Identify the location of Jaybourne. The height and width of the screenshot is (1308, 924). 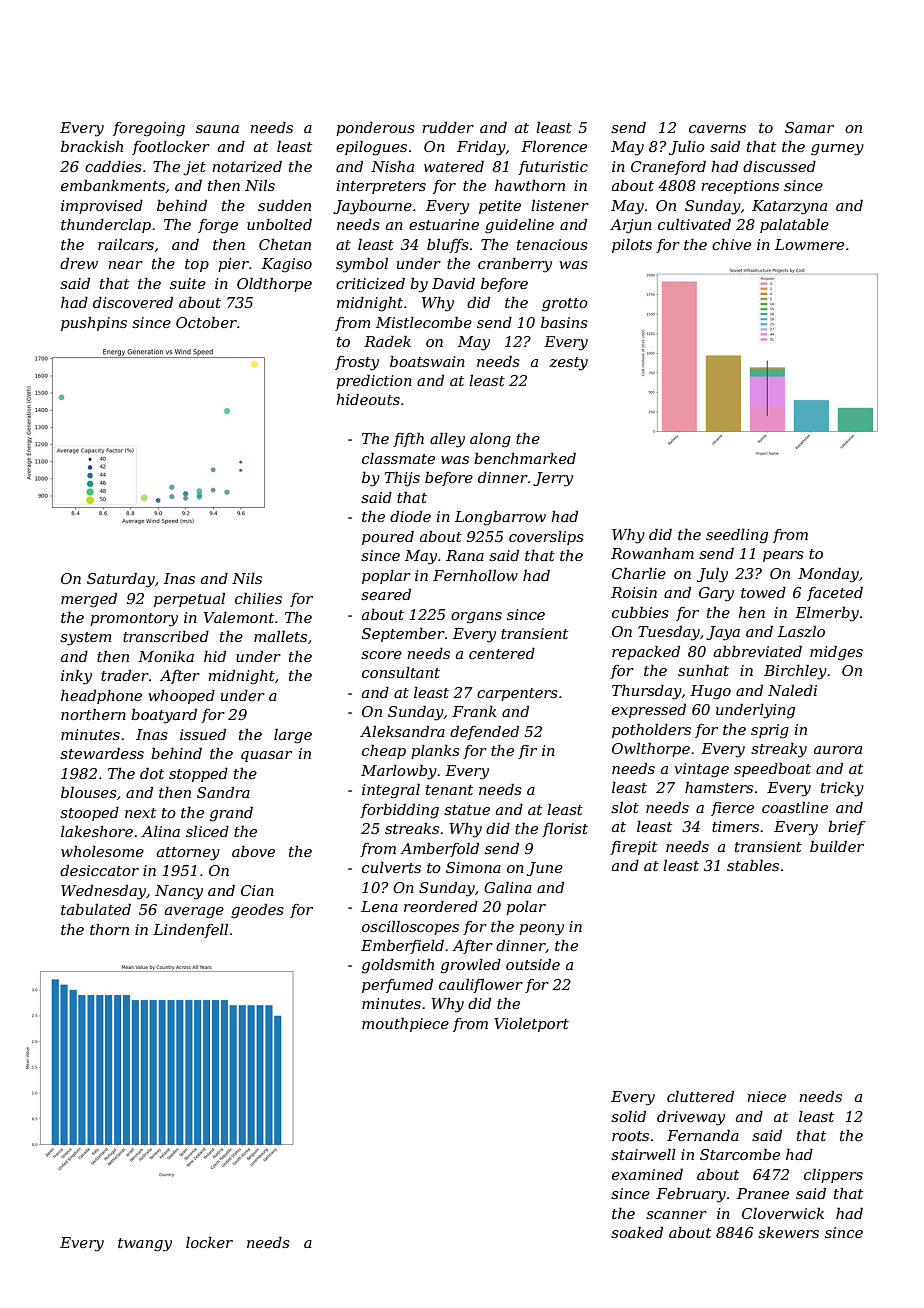
(372, 207).
